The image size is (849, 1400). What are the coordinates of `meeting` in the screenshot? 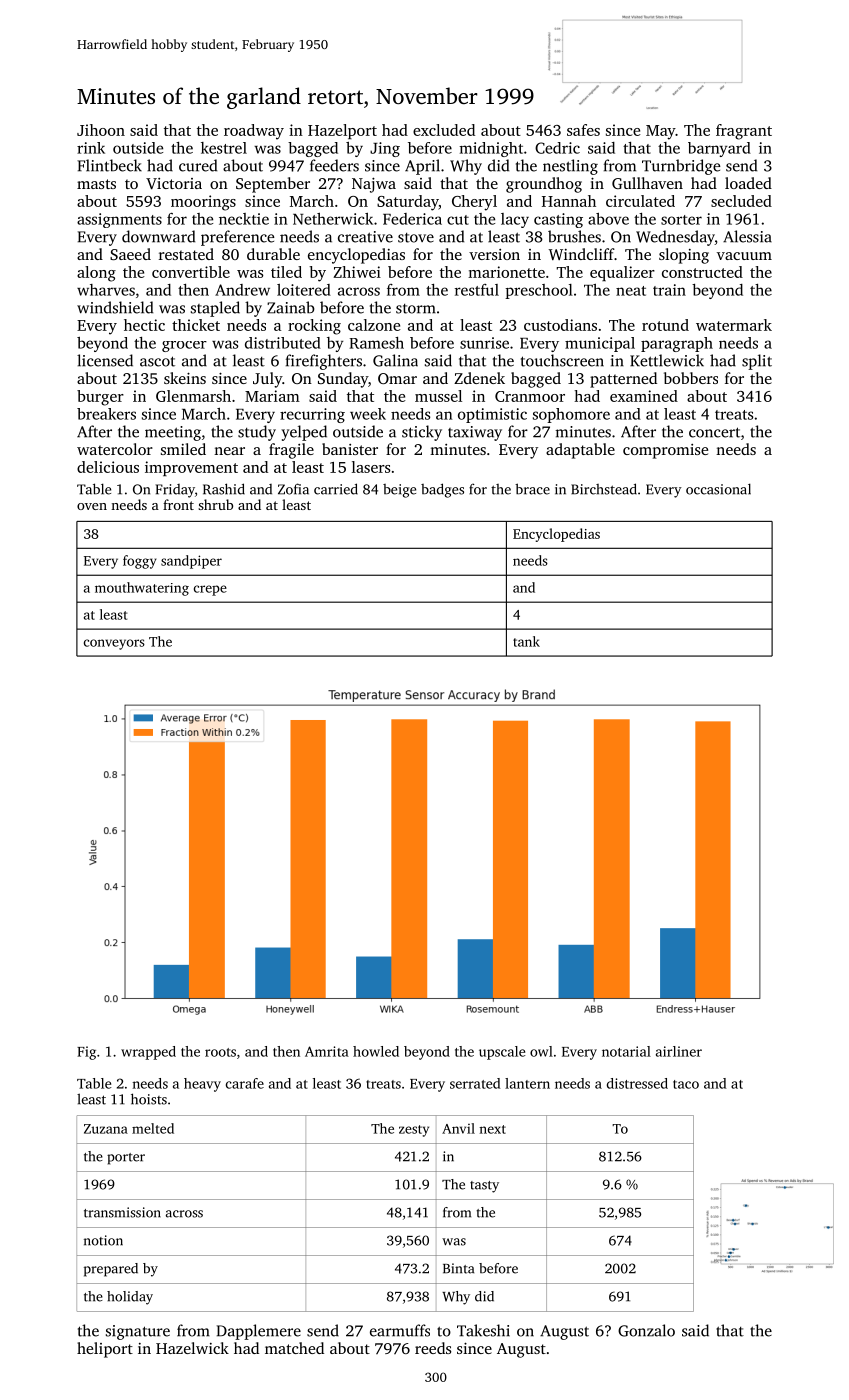 It's located at (173, 433).
